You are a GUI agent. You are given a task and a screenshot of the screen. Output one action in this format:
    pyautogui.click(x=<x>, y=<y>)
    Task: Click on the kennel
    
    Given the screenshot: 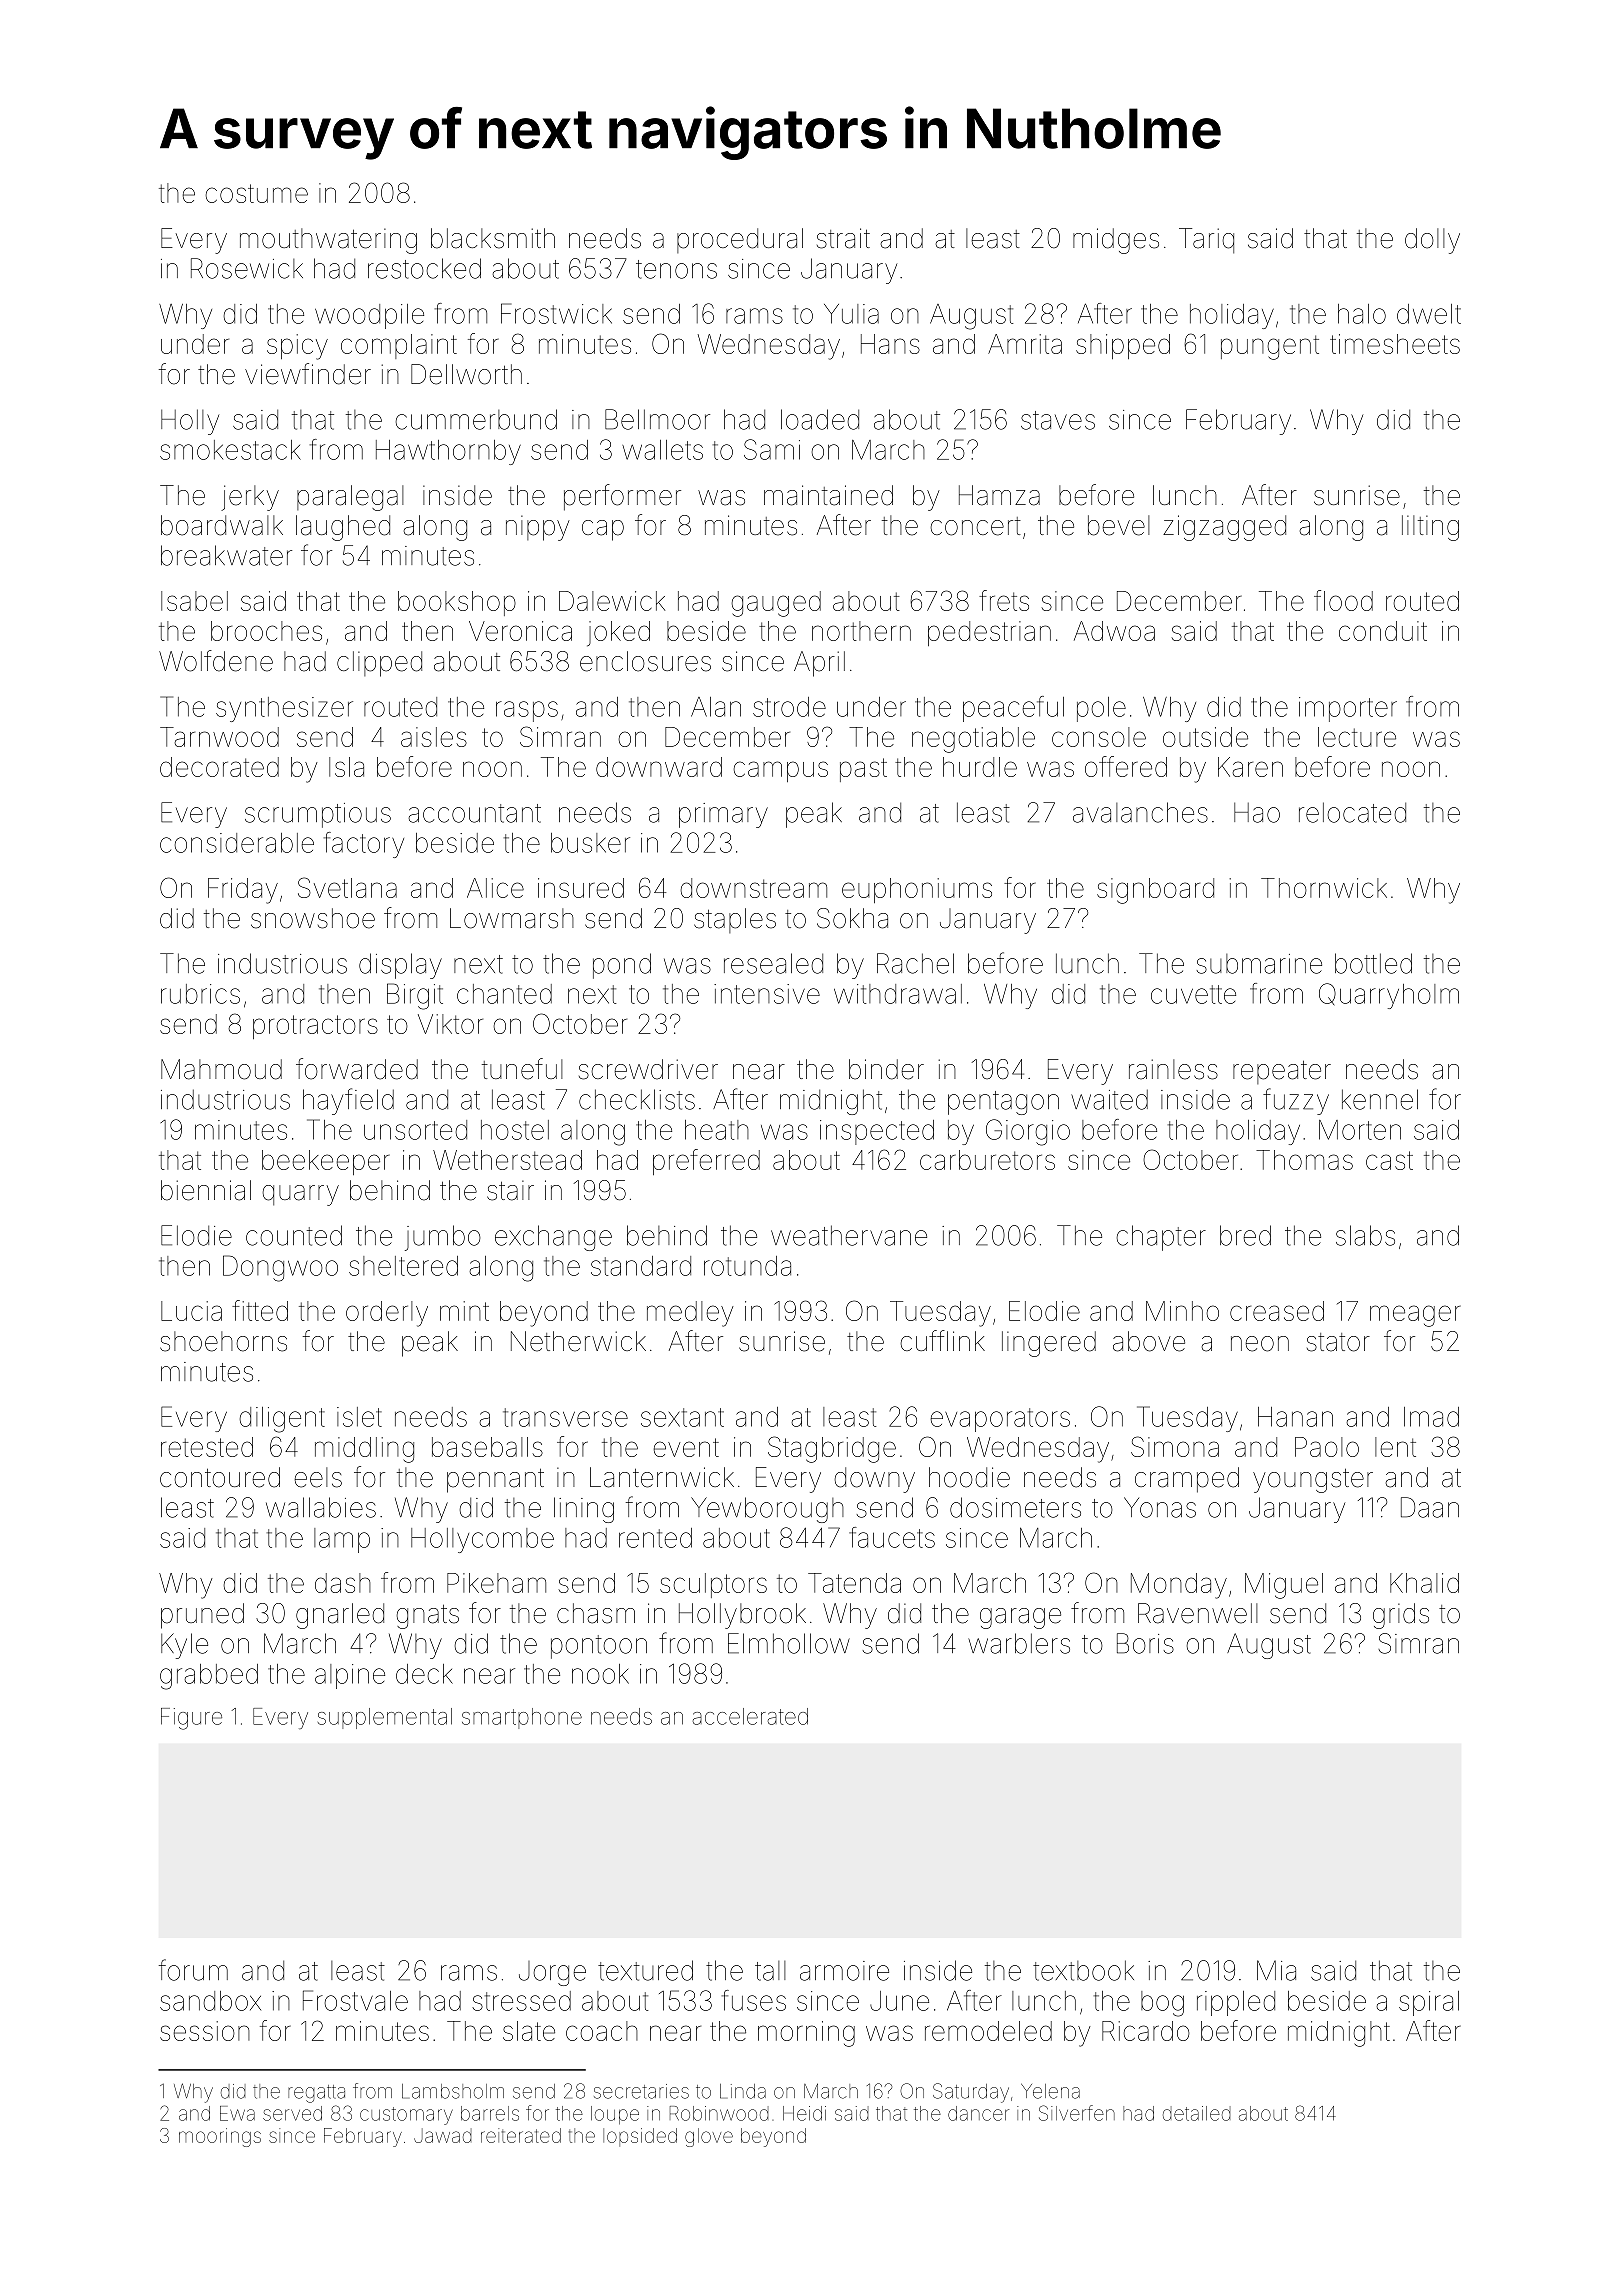 What is the action you would take?
    pyautogui.click(x=1380, y=1099)
